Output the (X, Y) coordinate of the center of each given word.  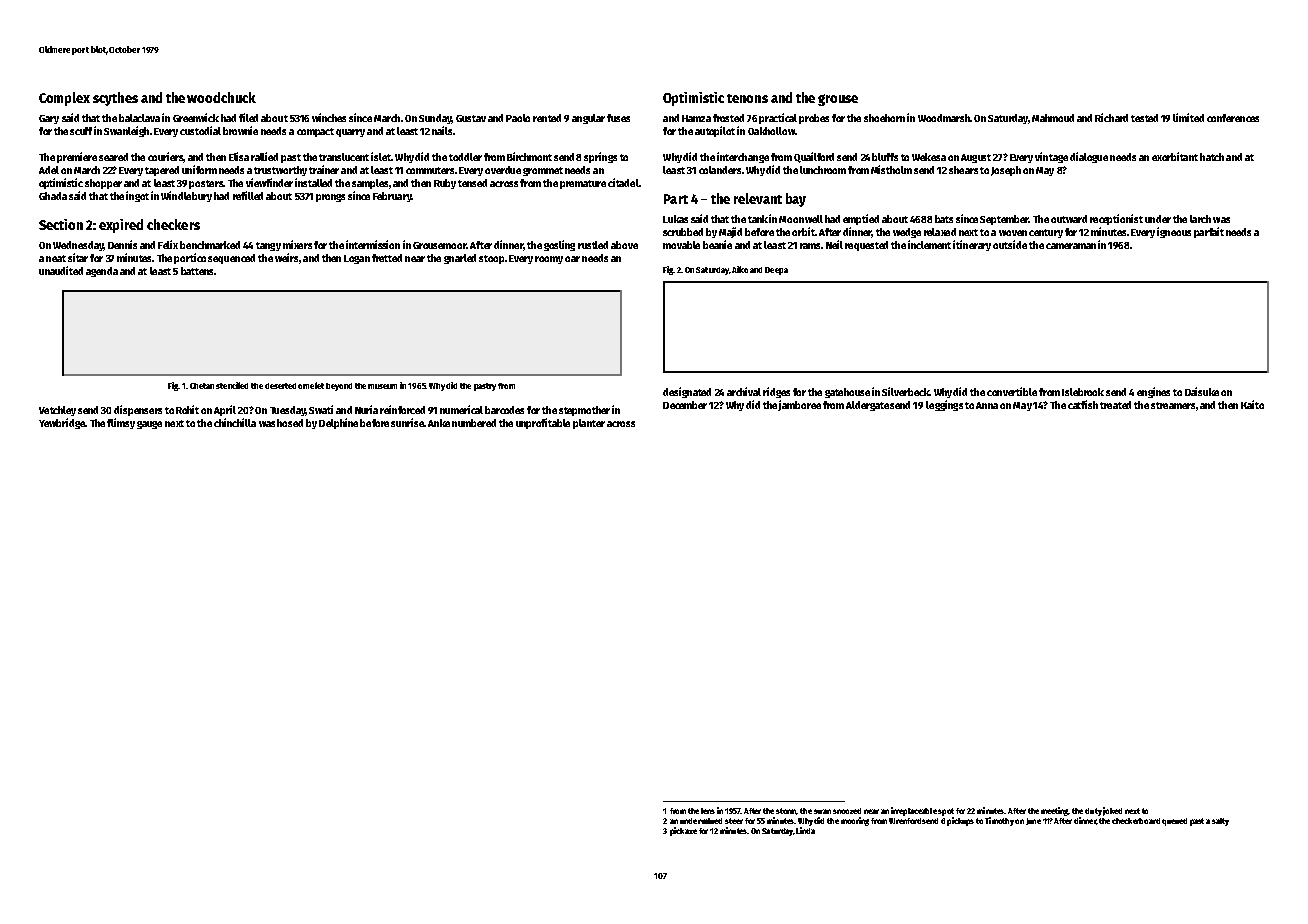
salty (1220, 822)
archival (744, 391)
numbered (474, 423)
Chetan (202, 386)
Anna (987, 405)
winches (329, 117)
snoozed (847, 811)
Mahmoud (1053, 118)
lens (708, 811)
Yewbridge (62, 423)
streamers (1173, 405)
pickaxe (683, 831)
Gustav (471, 118)
